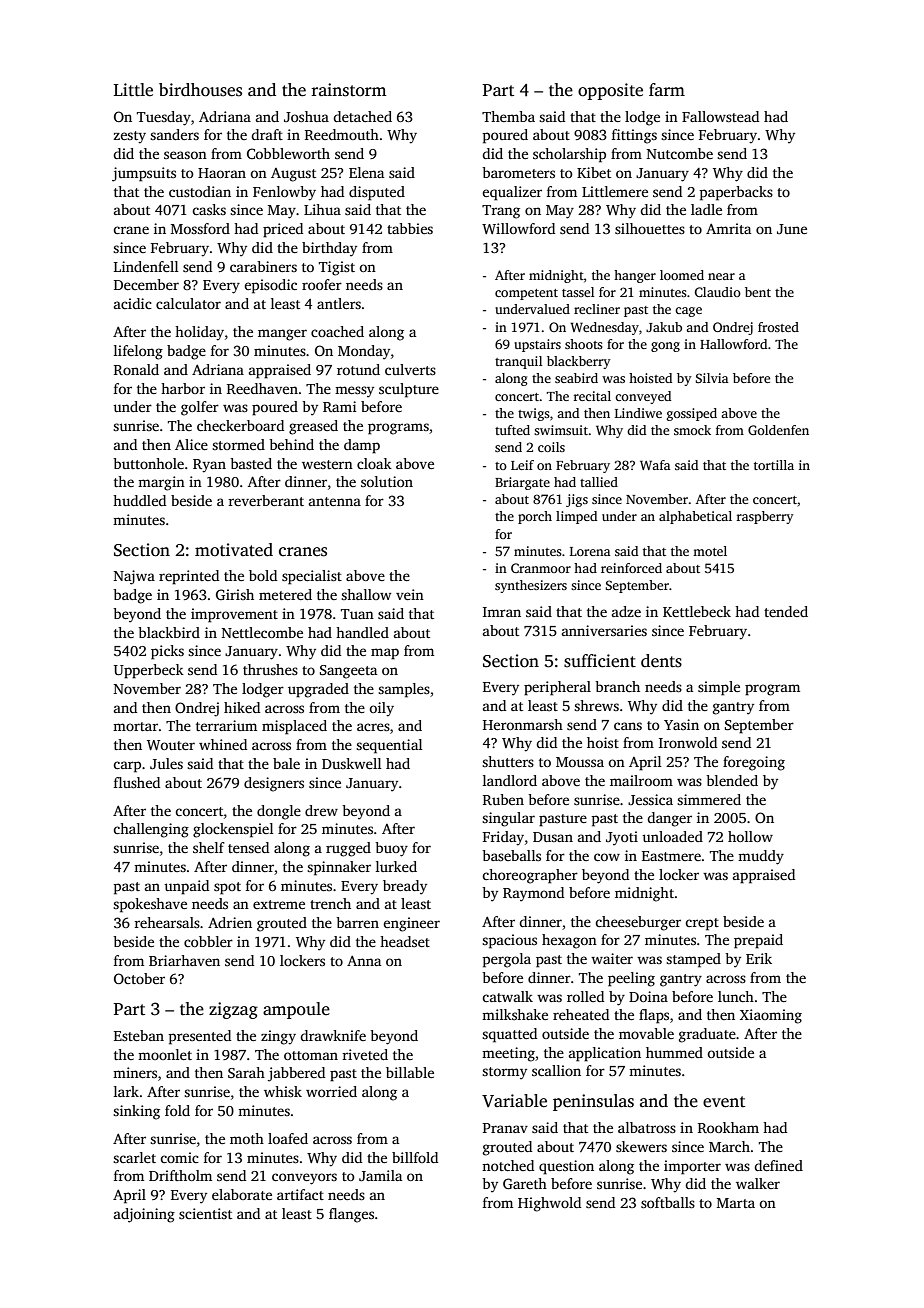  Describe the element at coordinates (610, 91) in the screenshot. I see `opposite` at that location.
